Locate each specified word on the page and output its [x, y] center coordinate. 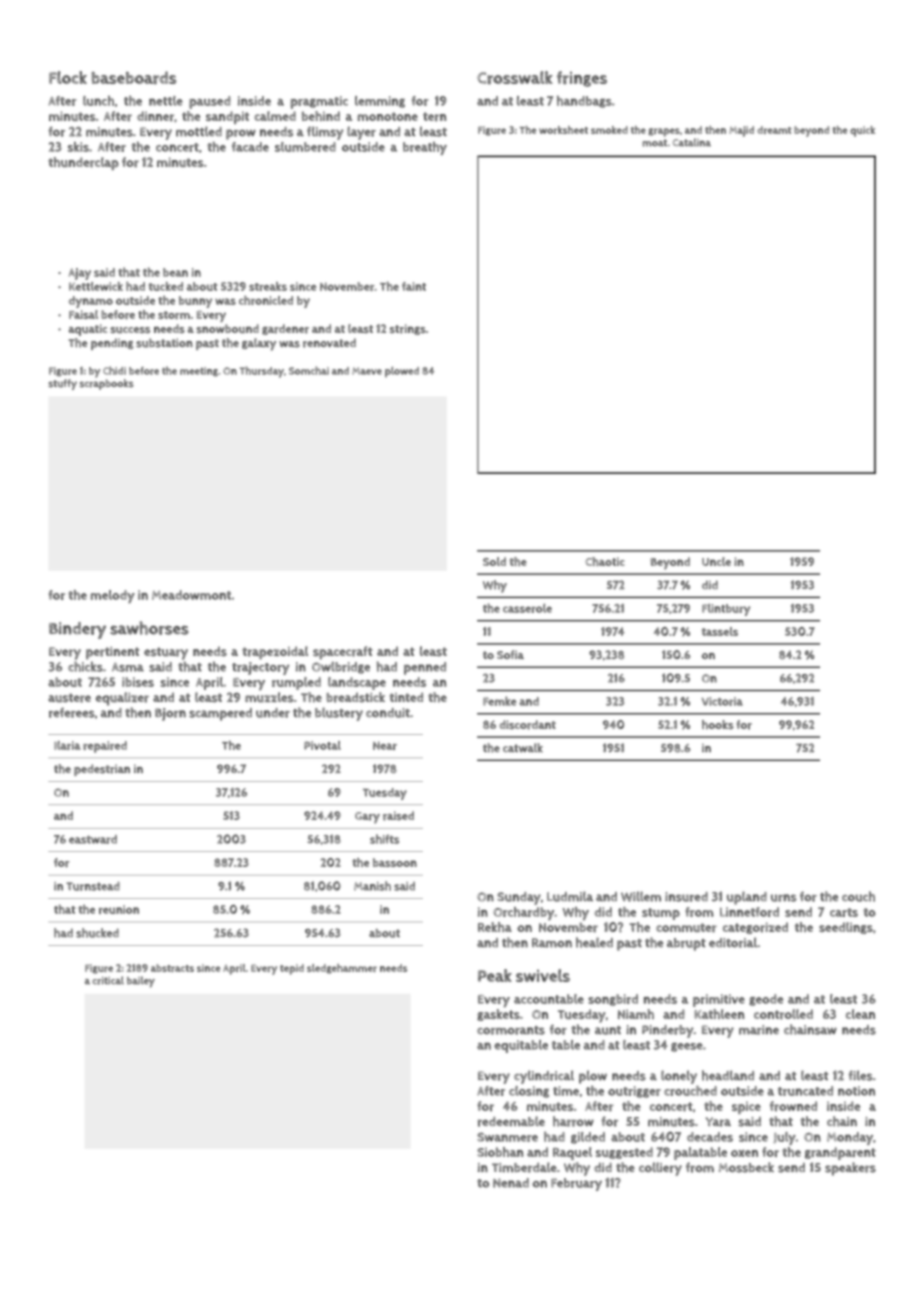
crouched [690, 1091]
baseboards [134, 77]
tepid [292, 969]
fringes [582, 79]
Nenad [511, 1183]
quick [862, 131]
